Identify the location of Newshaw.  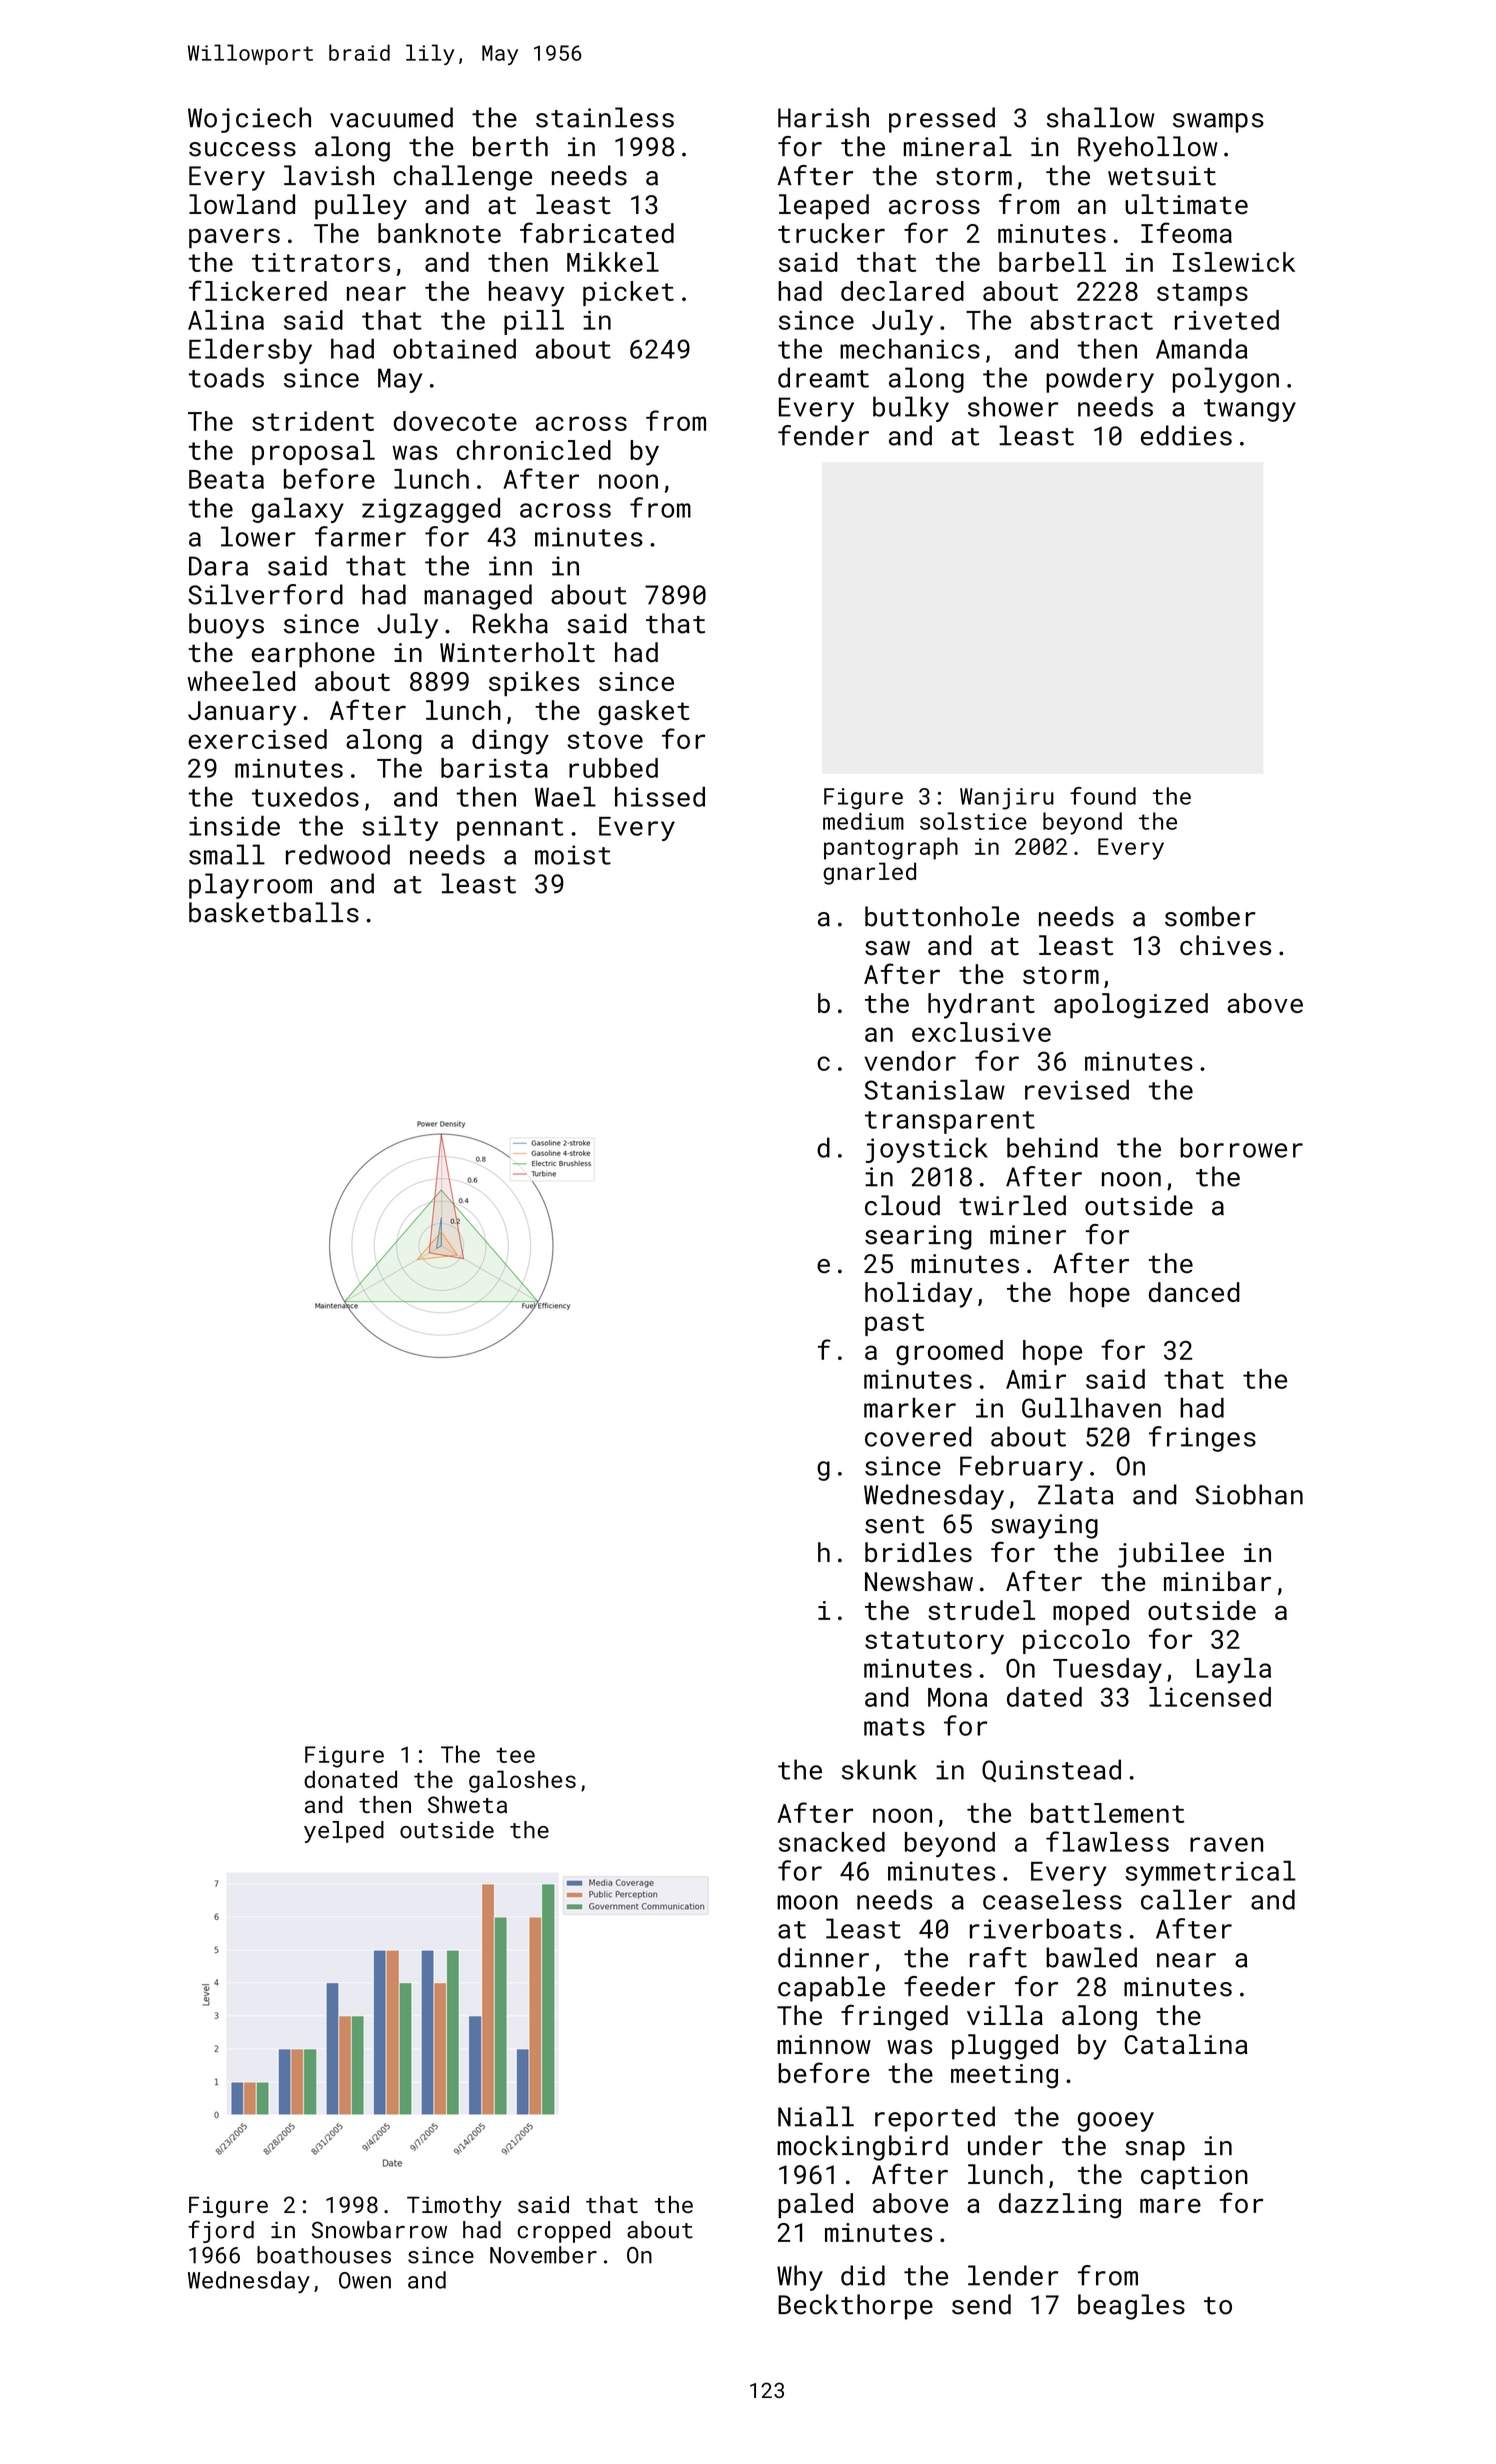
(919, 1581).
